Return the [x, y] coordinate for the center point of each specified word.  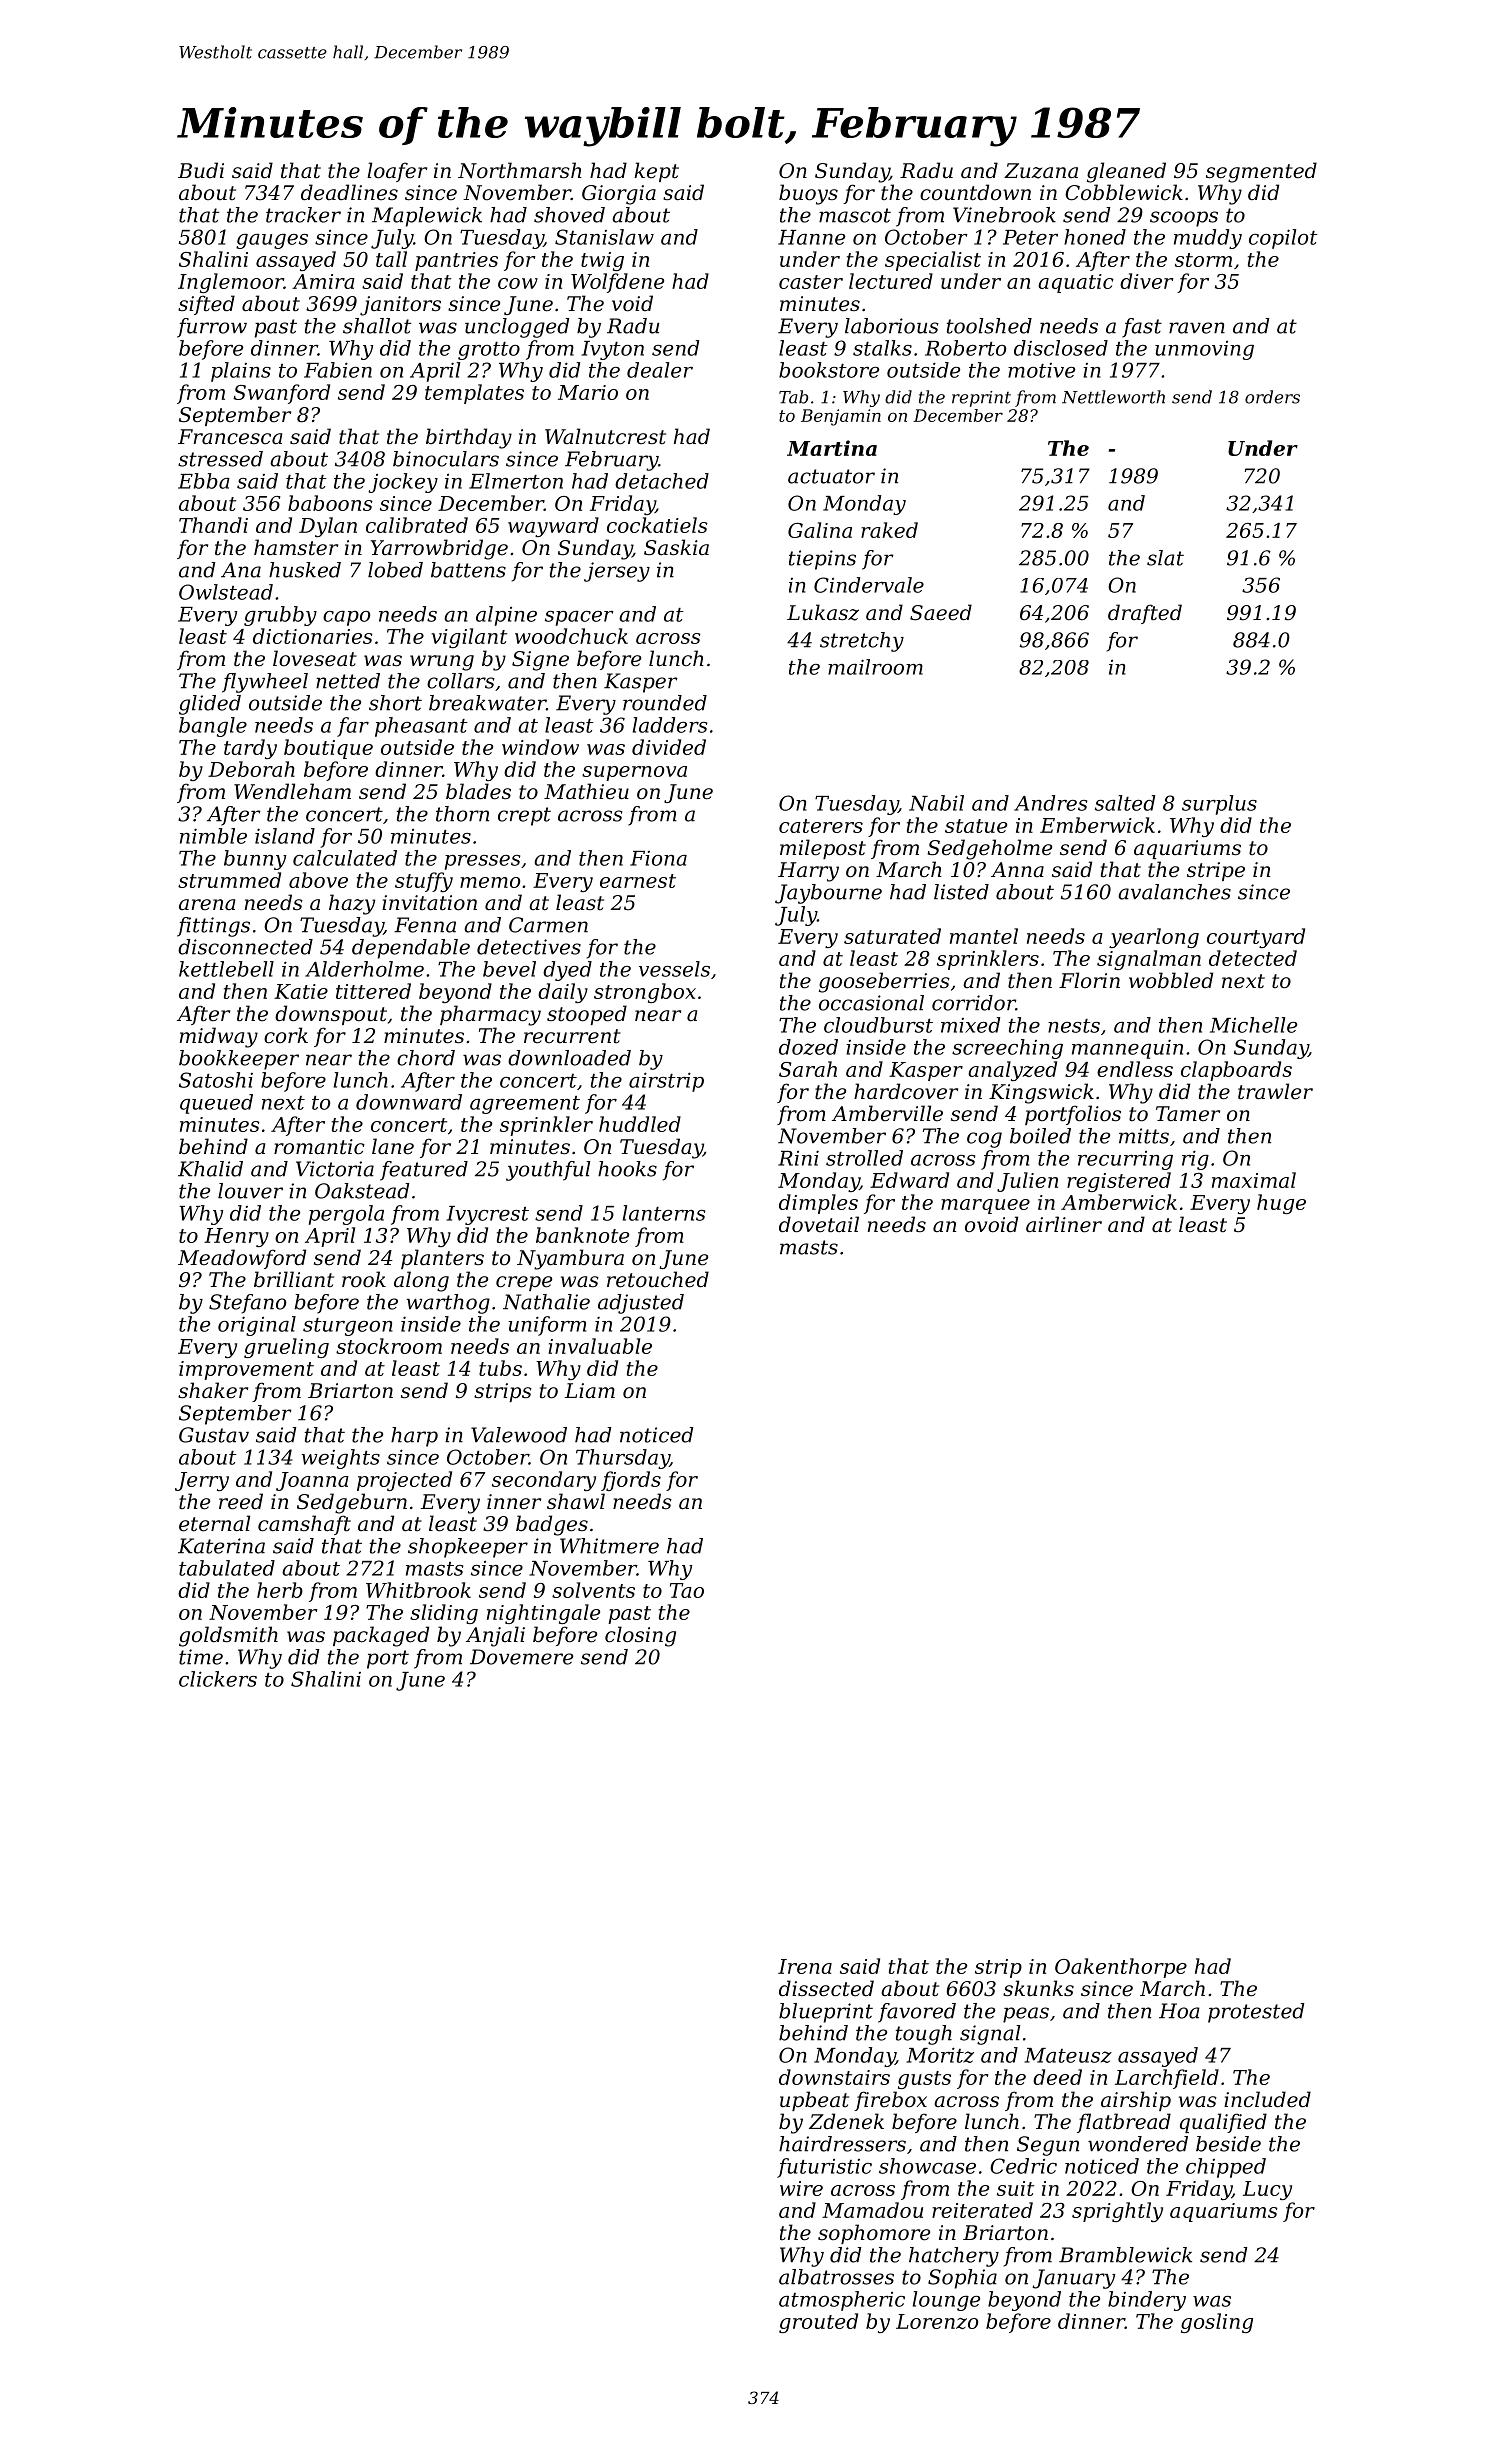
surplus [1219, 805]
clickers [218, 1679]
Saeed [941, 612]
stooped [587, 1015]
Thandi [213, 525]
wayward [553, 527]
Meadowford [242, 1259]
